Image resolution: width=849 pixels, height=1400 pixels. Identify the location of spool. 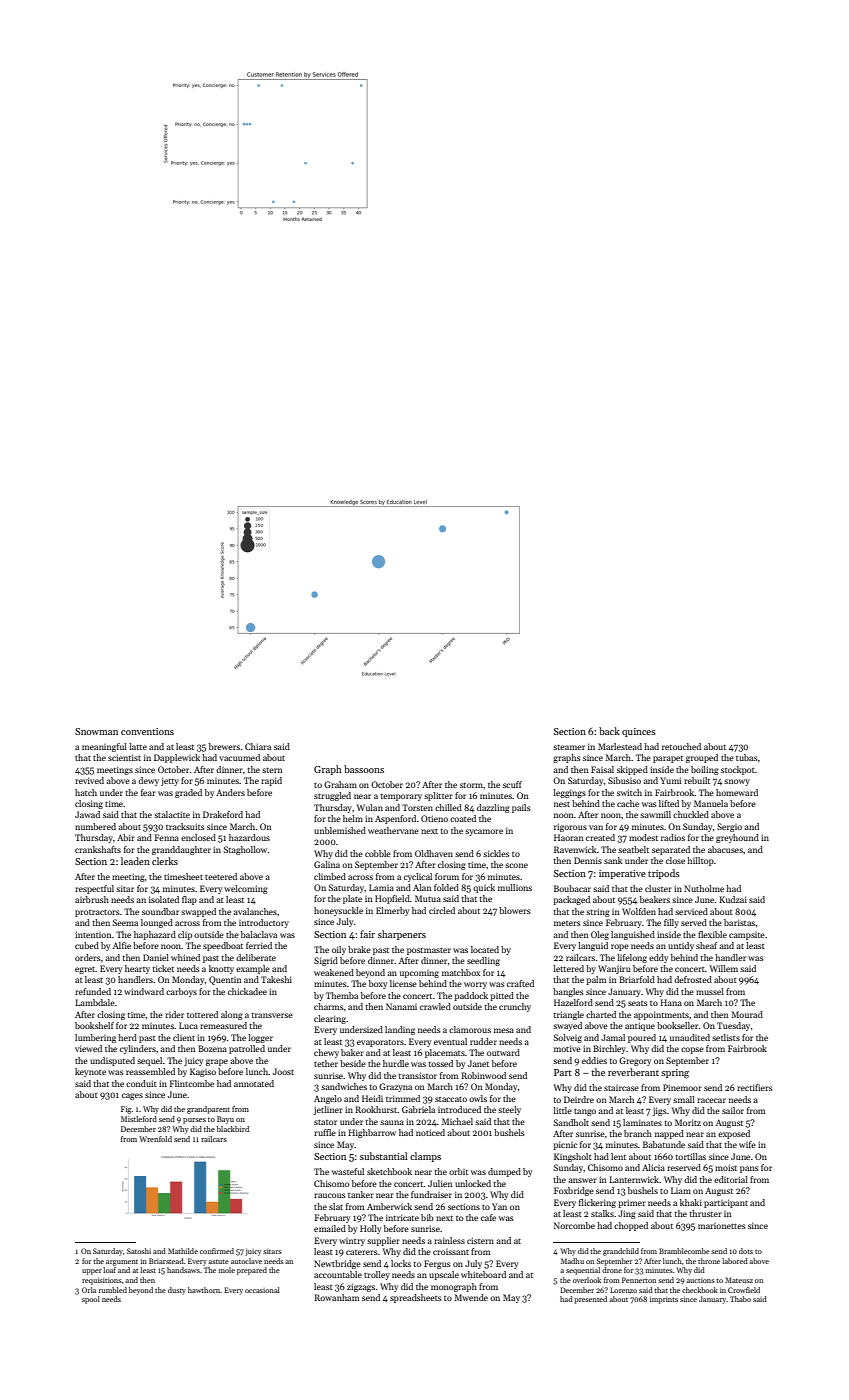
(91, 1300).
